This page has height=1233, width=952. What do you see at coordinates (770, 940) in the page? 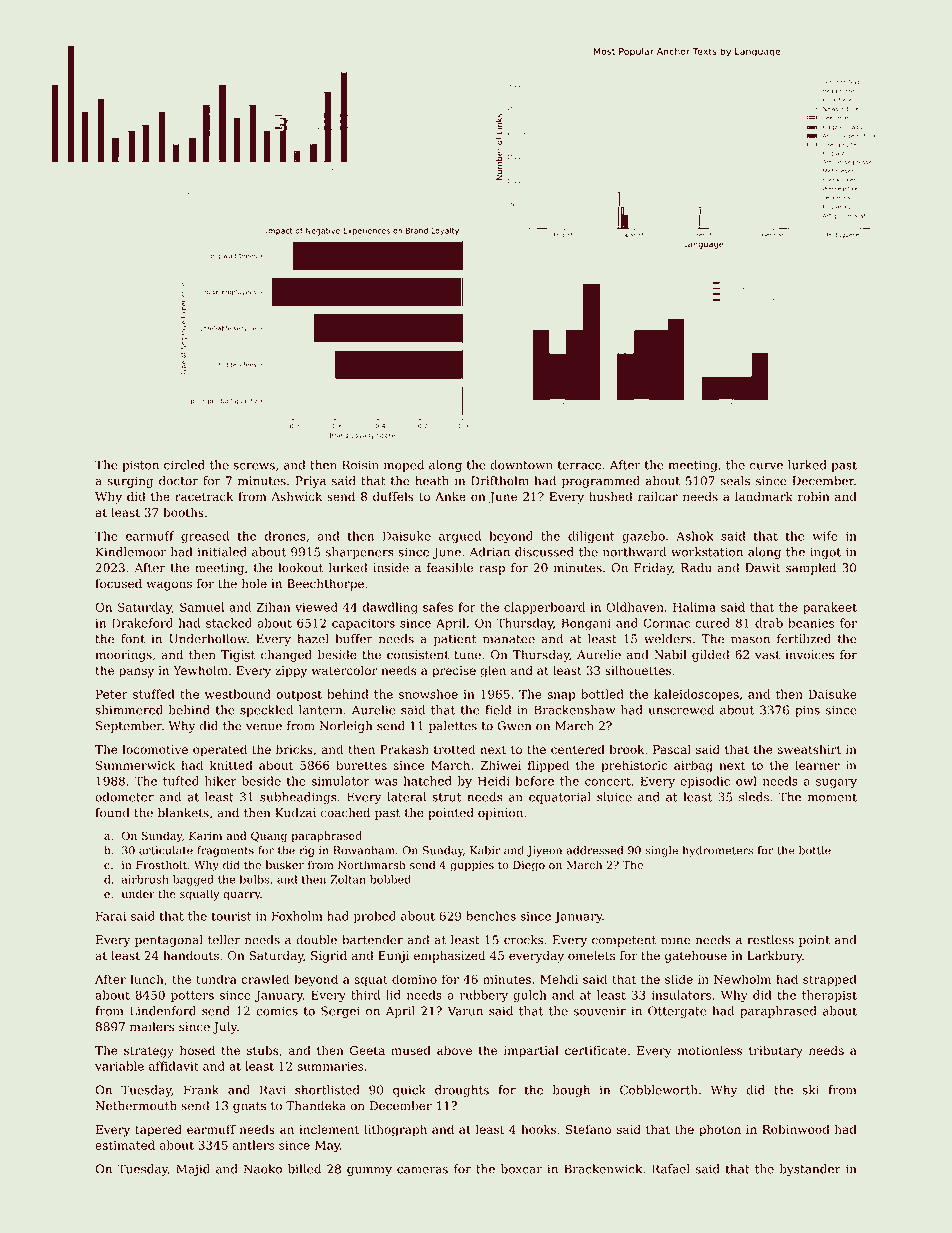
I see `restless` at bounding box center [770, 940].
